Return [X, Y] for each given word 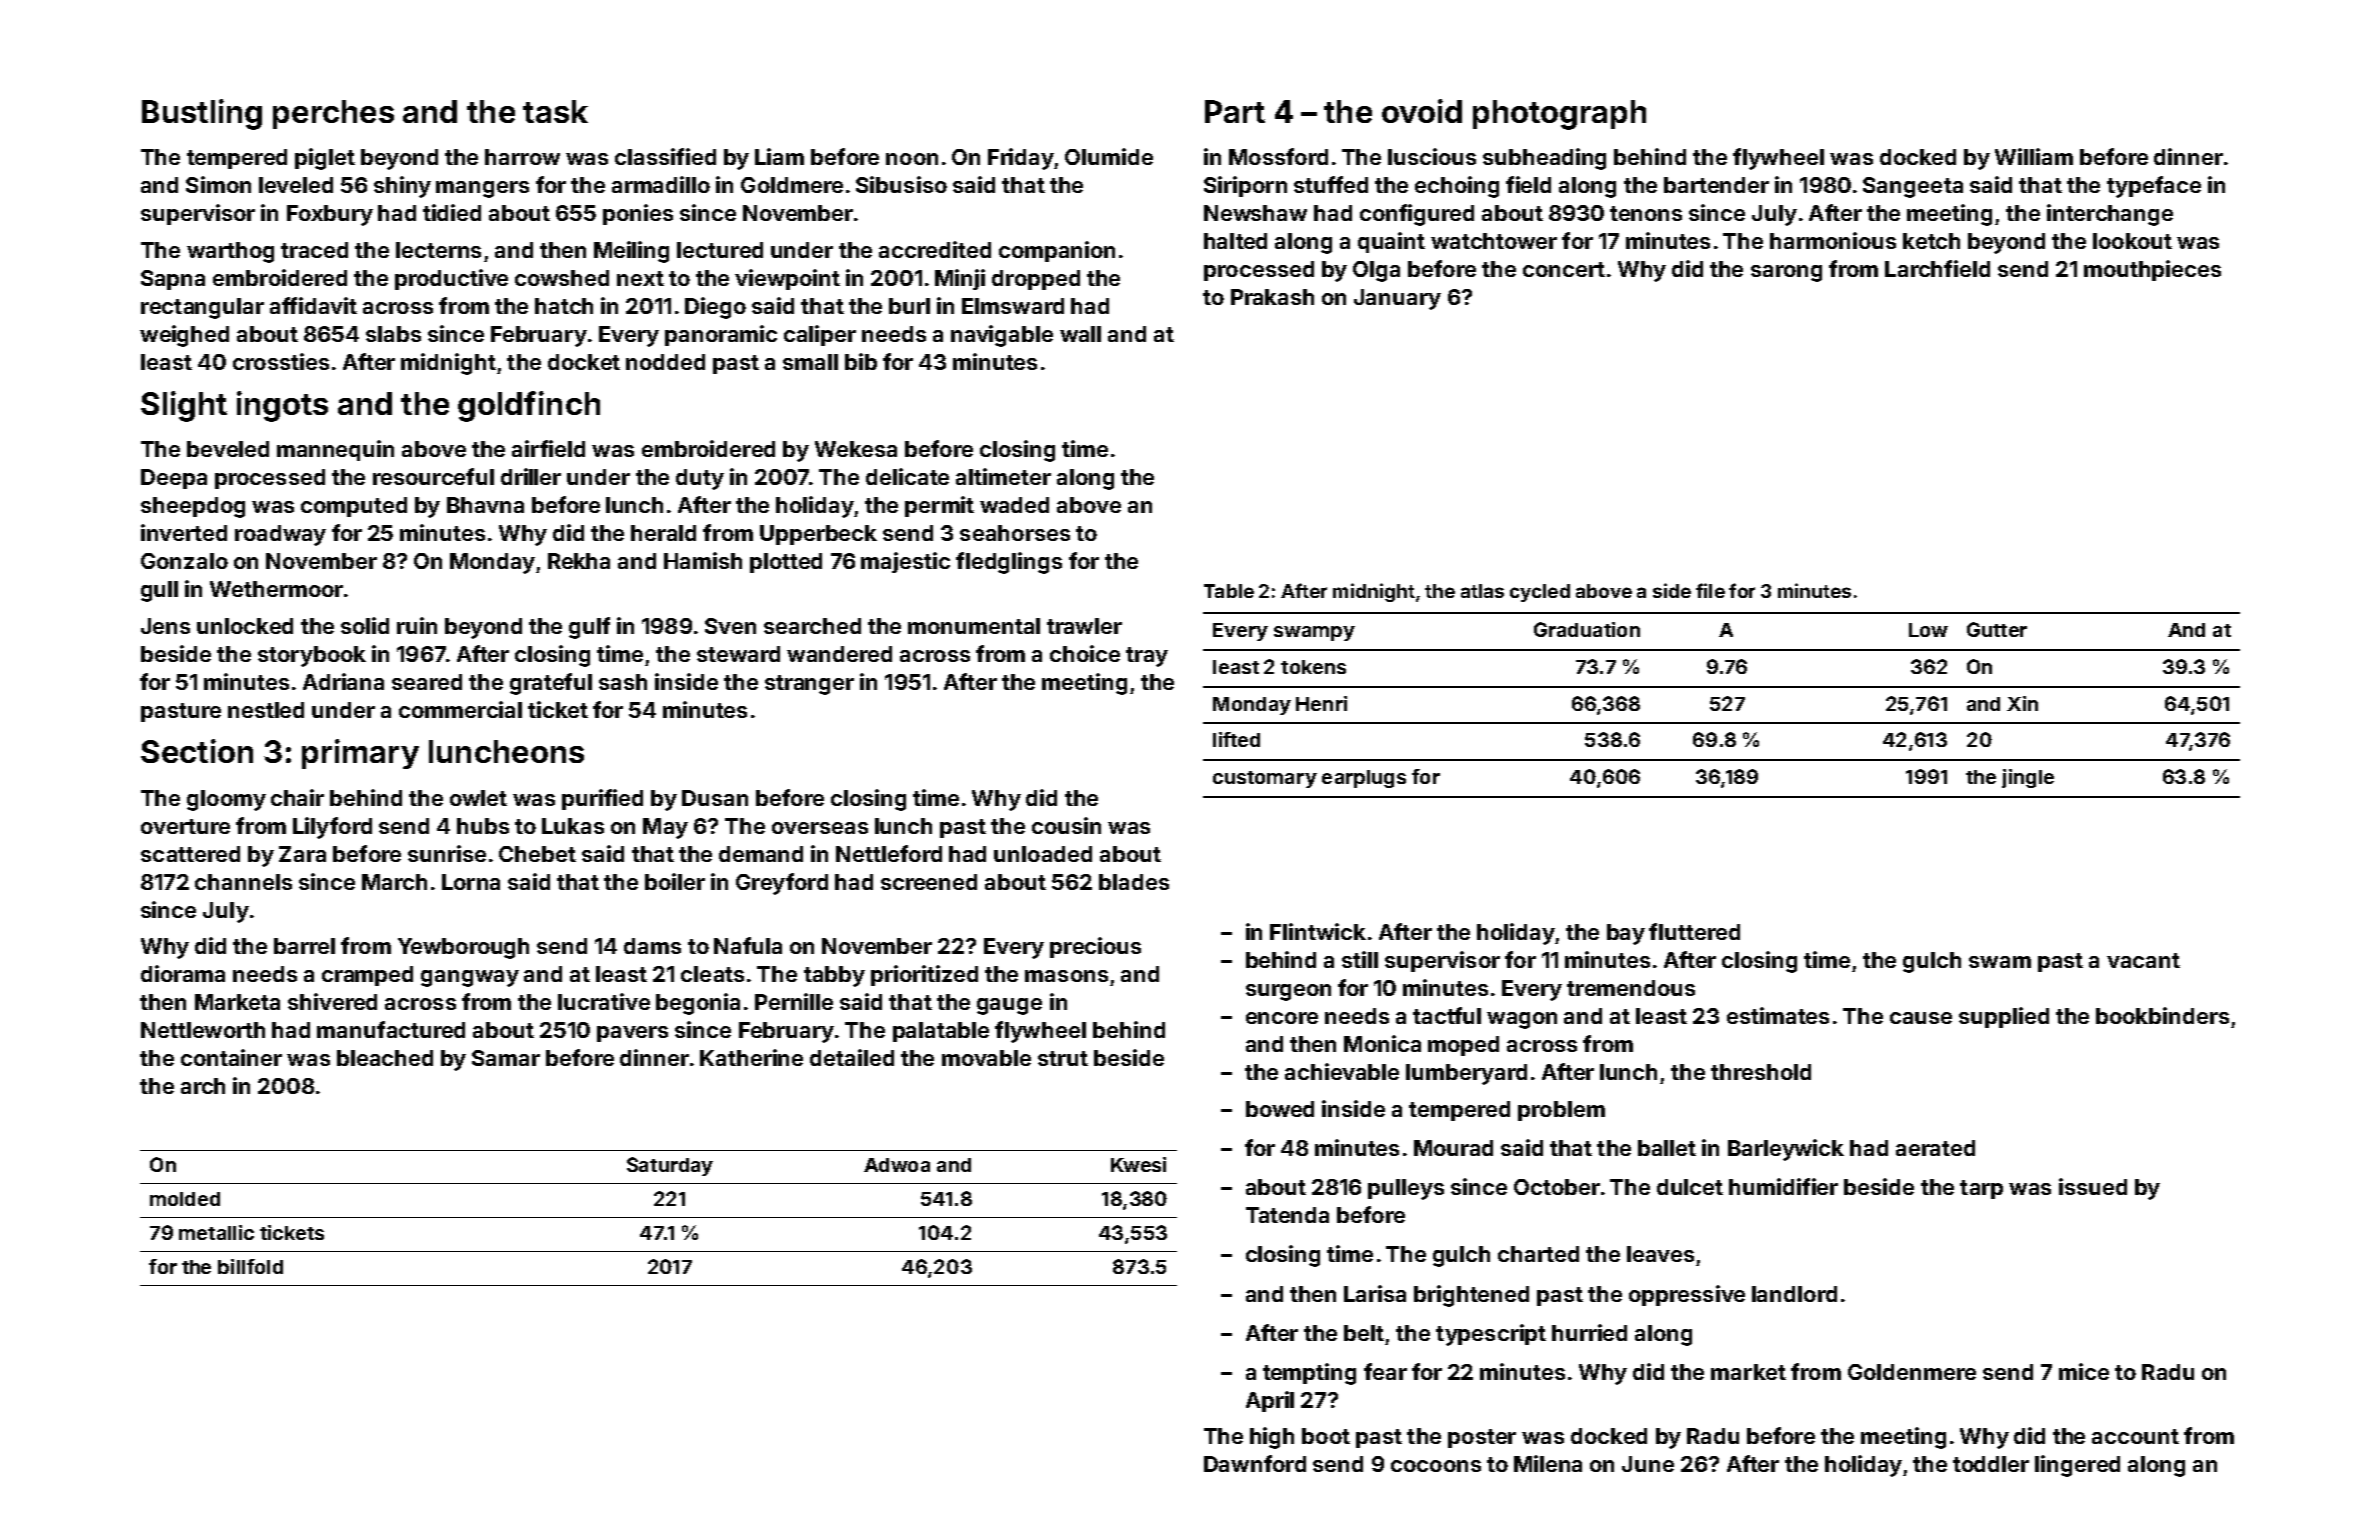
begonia [698, 1004]
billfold [250, 1266]
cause [1921, 1018]
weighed [184, 336]
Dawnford [1255, 1463]
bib [861, 361]
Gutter [1997, 629]
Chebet [537, 854]
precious [1095, 947]
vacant [2143, 960]
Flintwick [1318, 931]
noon [912, 159]
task [555, 111]
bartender [1716, 185]
